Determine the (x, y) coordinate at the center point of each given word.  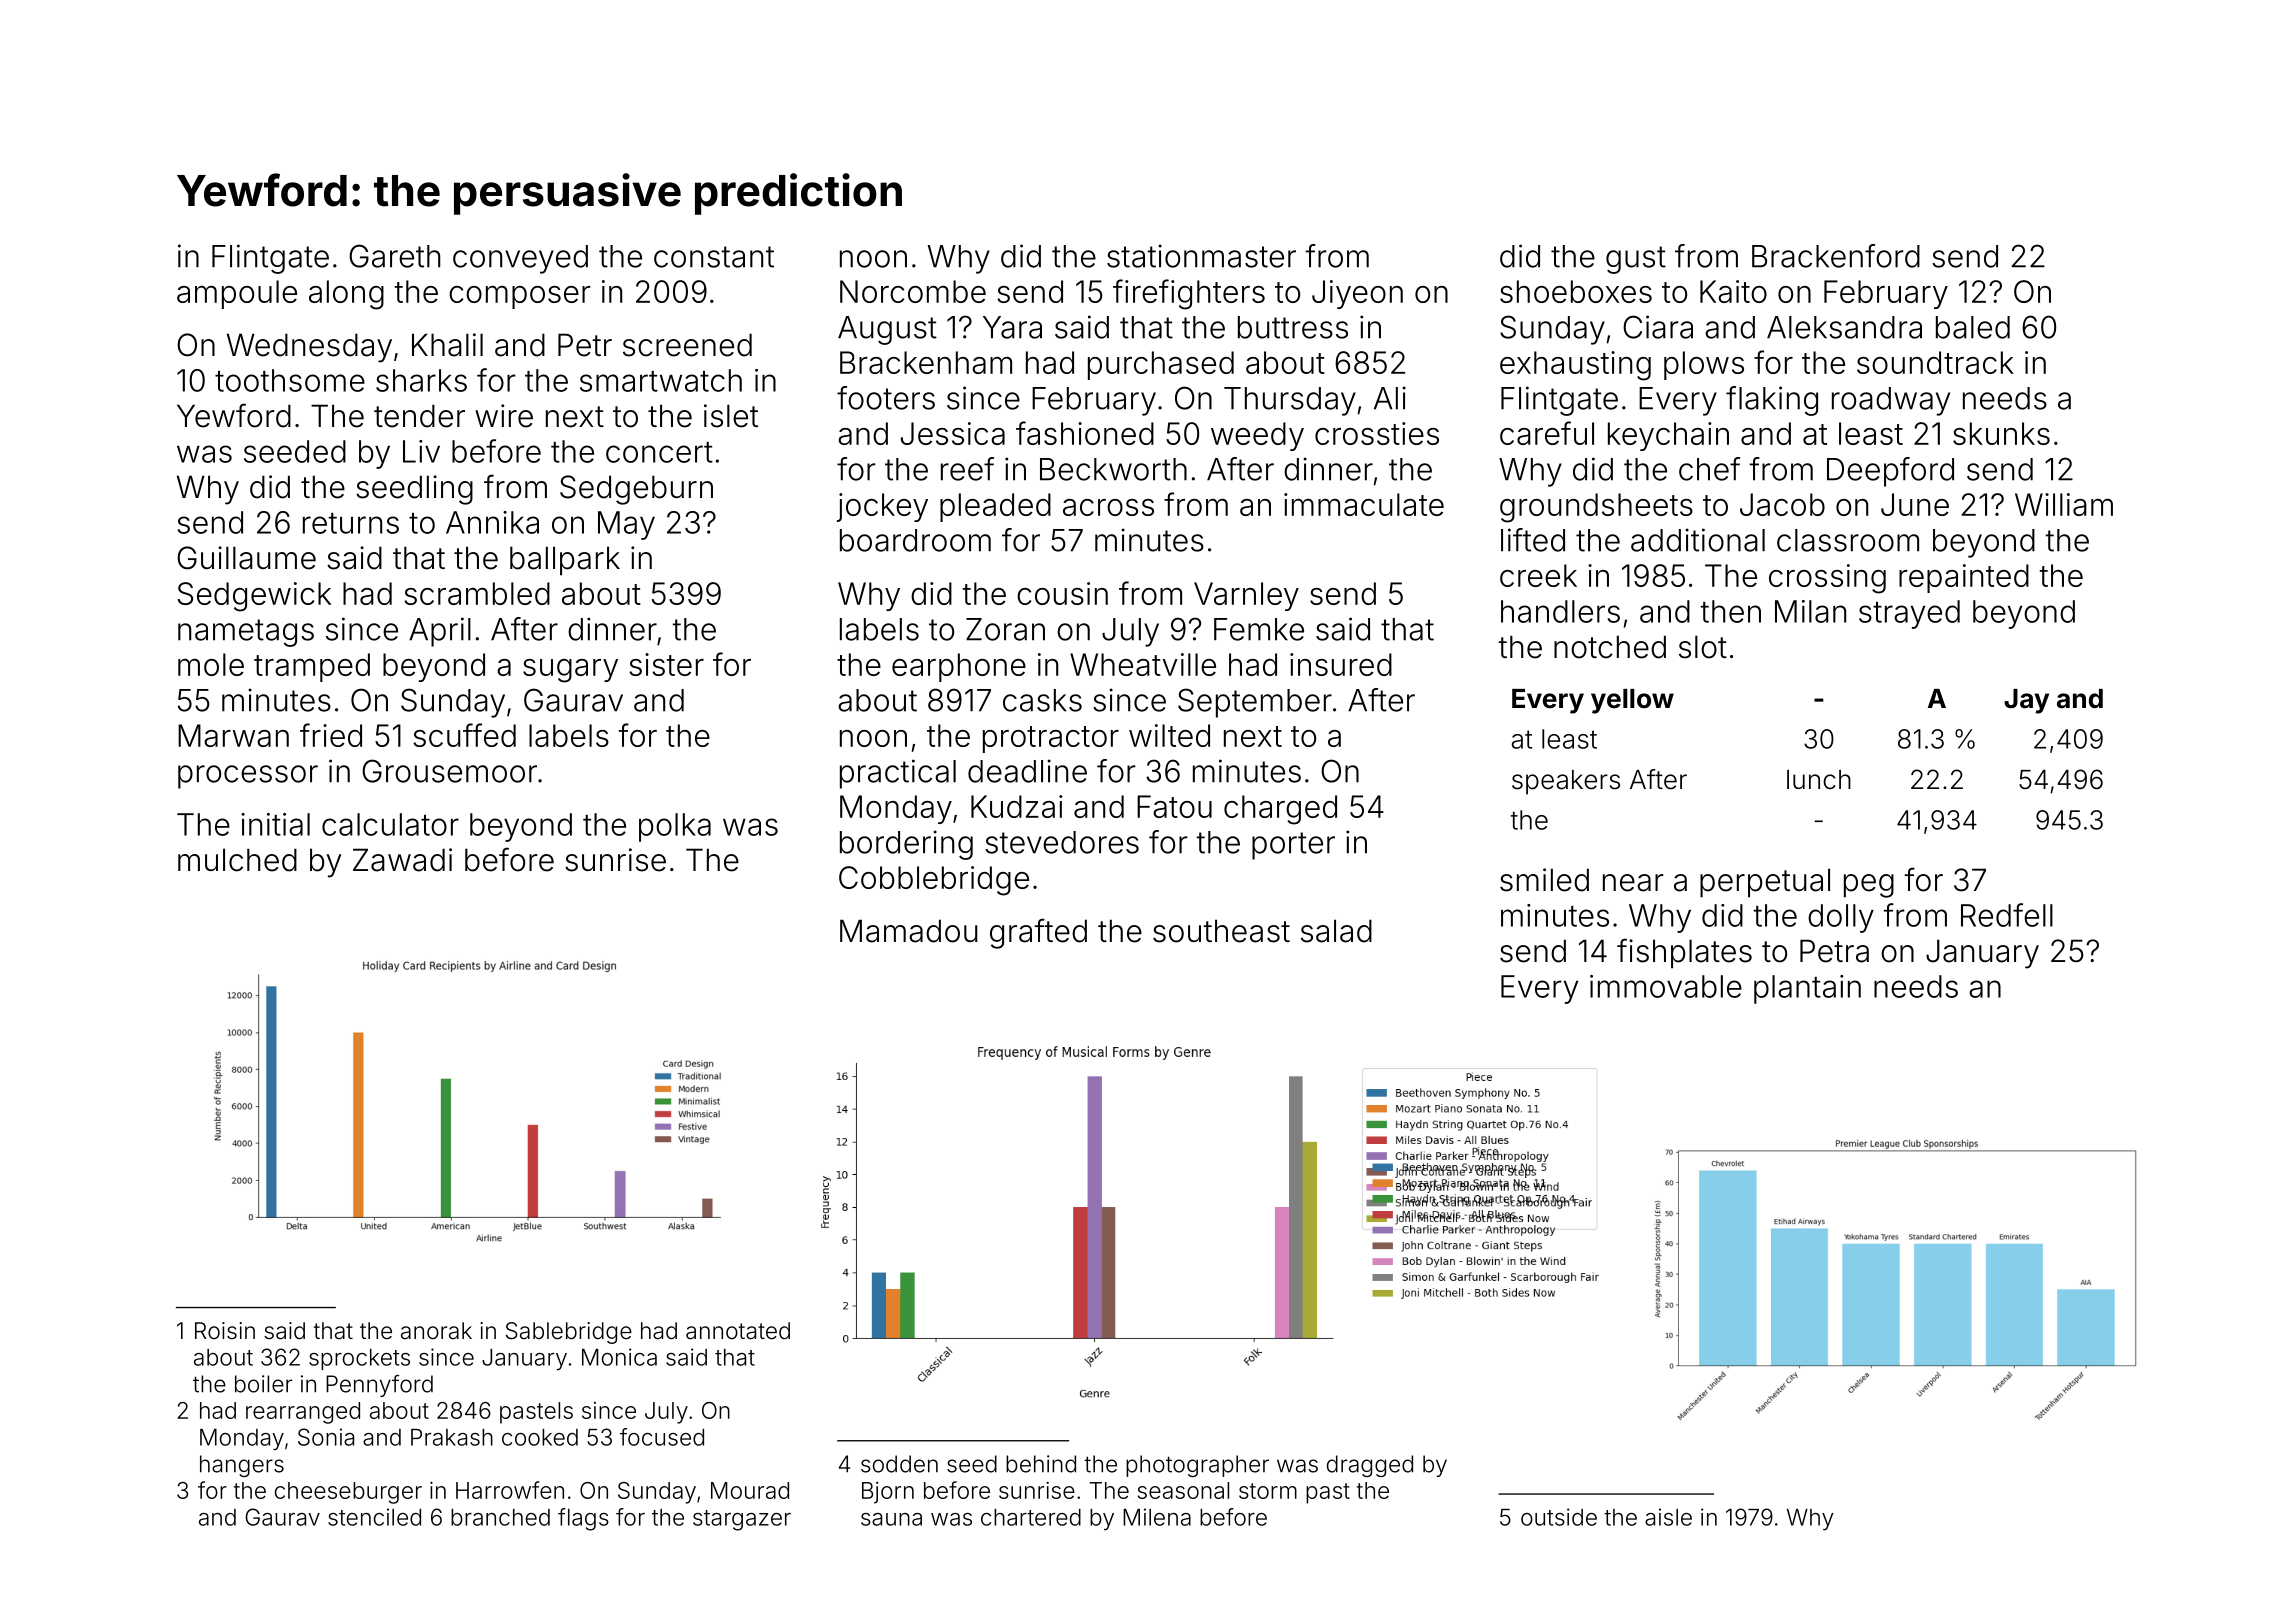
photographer (1197, 1466)
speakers (1566, 782)
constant (714, 257)
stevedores (1062, 842)
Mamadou (908, 931)
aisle (1668, 1517)
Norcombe (913, 291)
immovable (1666, 986)
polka (675, 827)
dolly (1841, 918)
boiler (263, 1384)
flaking (1772, 401)
